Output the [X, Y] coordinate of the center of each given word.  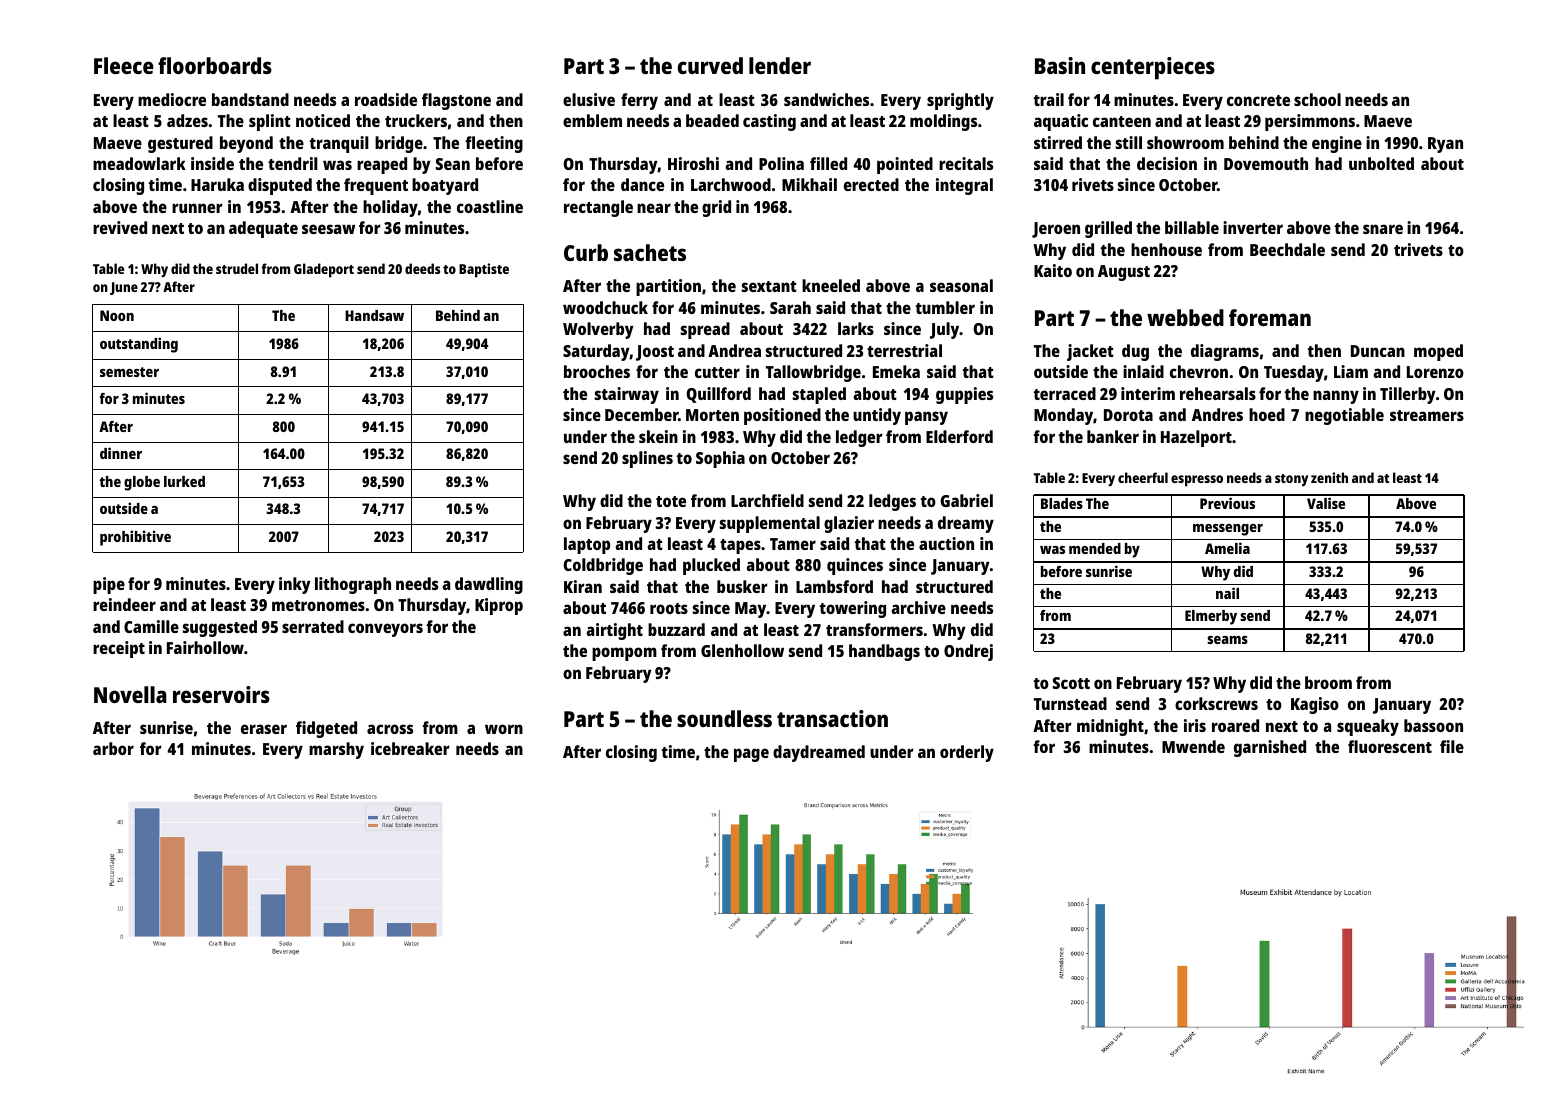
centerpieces [1153, 68]
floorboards [215, 65]
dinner [121, 453]
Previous [1227, 503]
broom [1328, 682]
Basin [1060, 65]
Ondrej [968, 652]
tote [671, 501]
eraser [264, 729]
